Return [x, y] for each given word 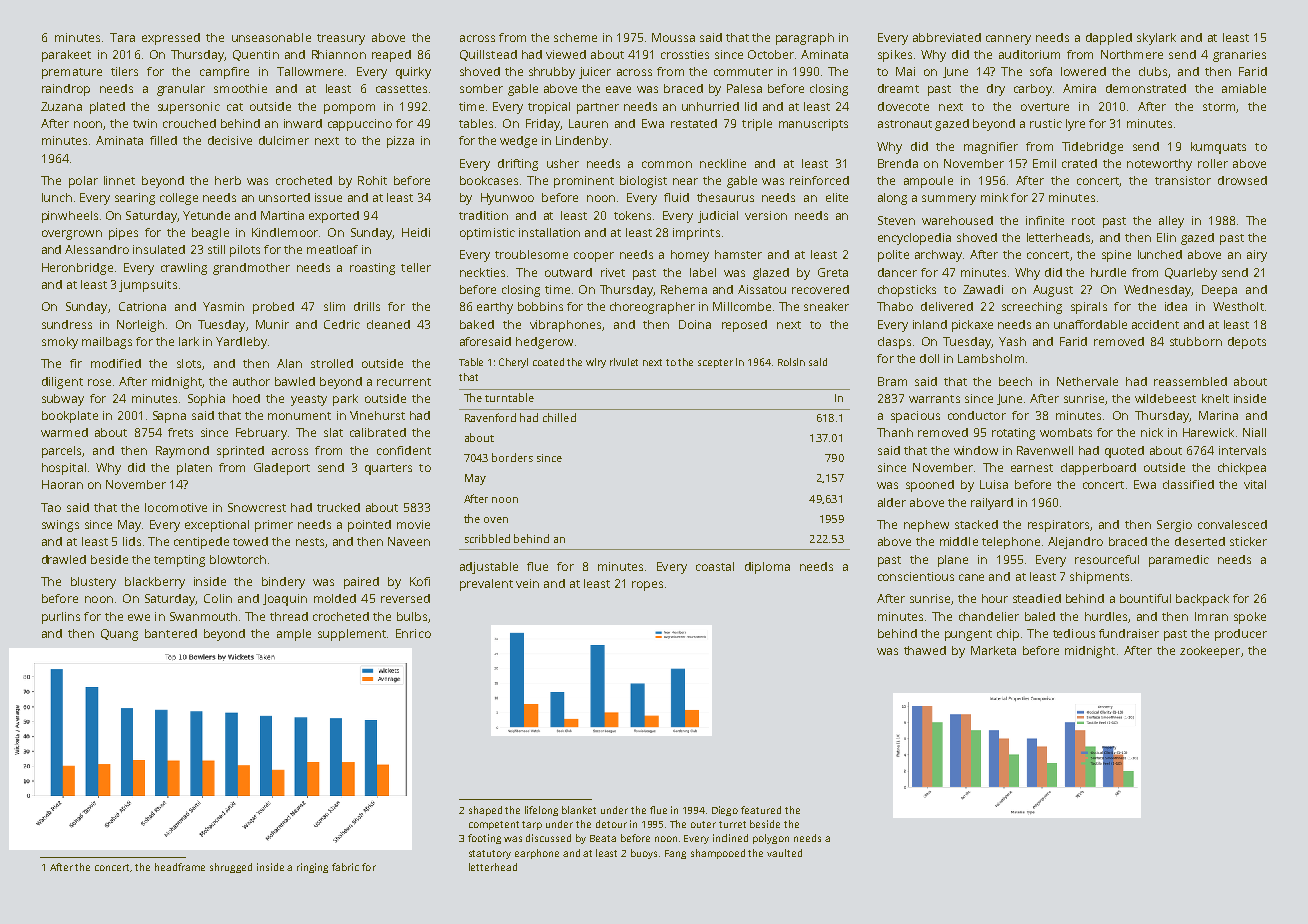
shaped [485, 811]
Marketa [993, 650]
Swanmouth [203, 616]
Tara [122, 37]
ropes [647, 586]
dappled [1109, 39]
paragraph [805, 39]
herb [228, 180]
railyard [992, 504]
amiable [1244, 88]
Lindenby [582, 142]
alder [892, 502]
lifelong [541, 811]
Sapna [169, 417]
